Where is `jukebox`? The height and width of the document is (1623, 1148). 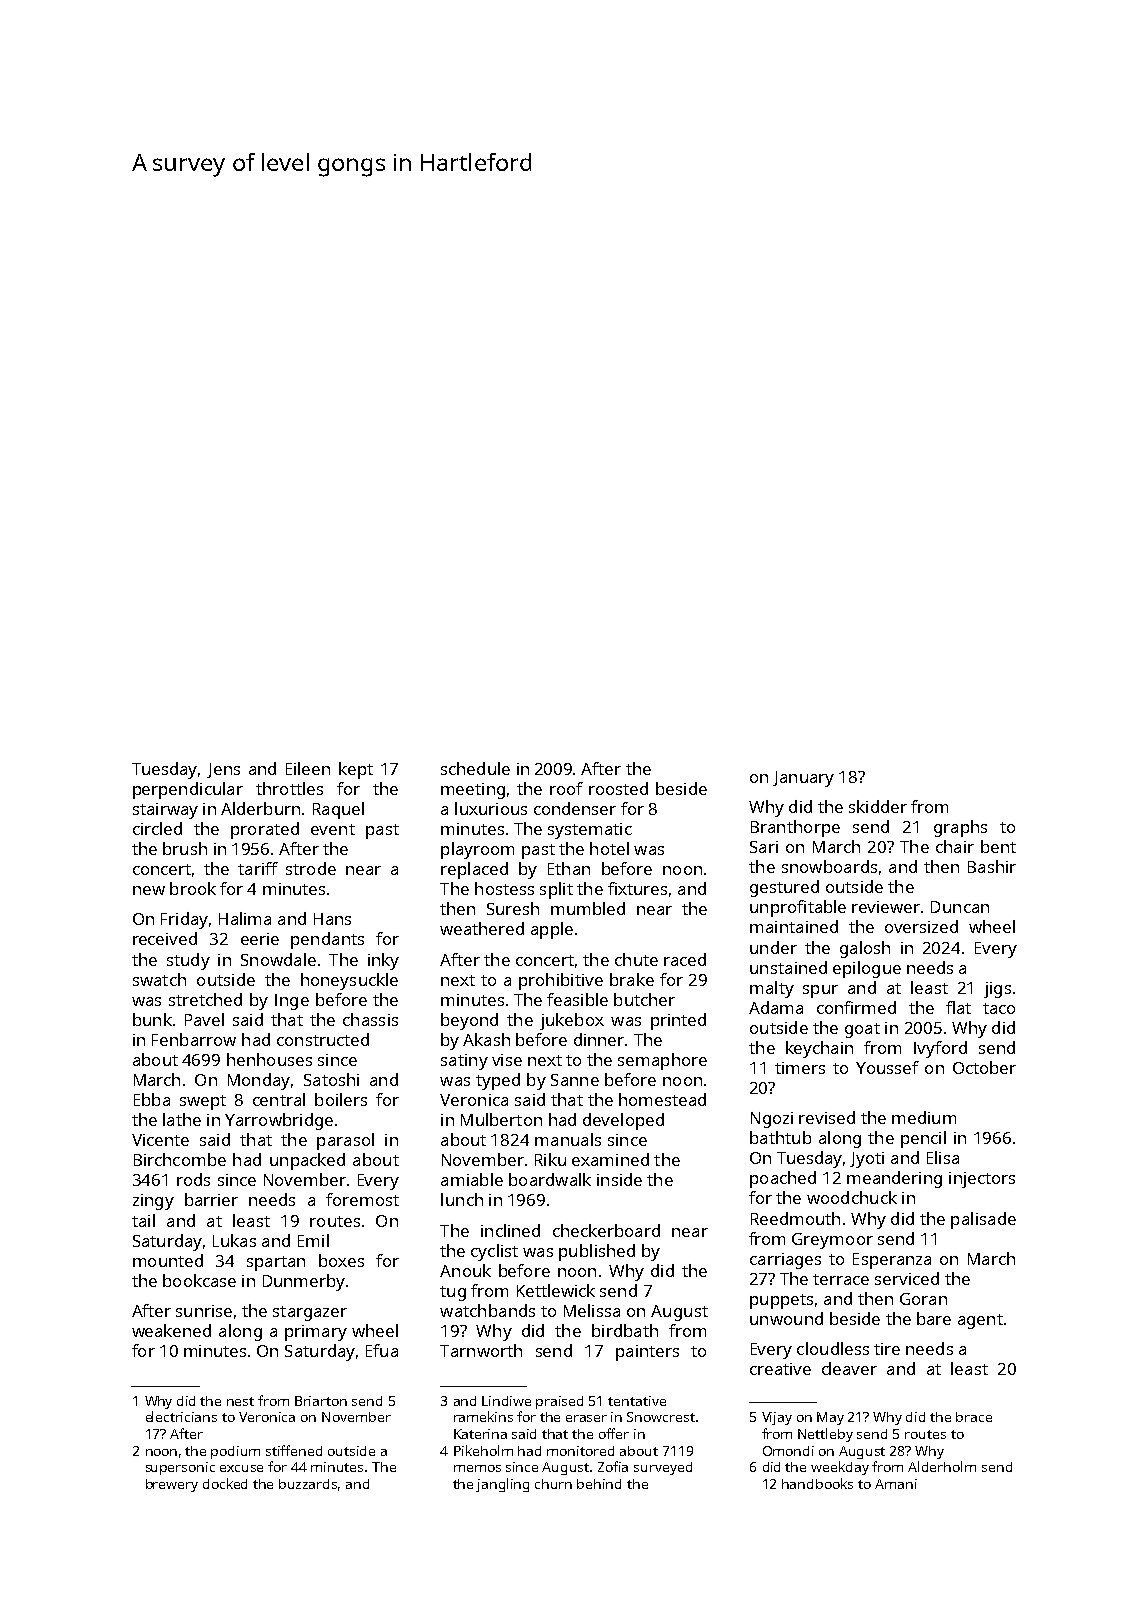
jukebox is located at coordinates (572, 1021).
